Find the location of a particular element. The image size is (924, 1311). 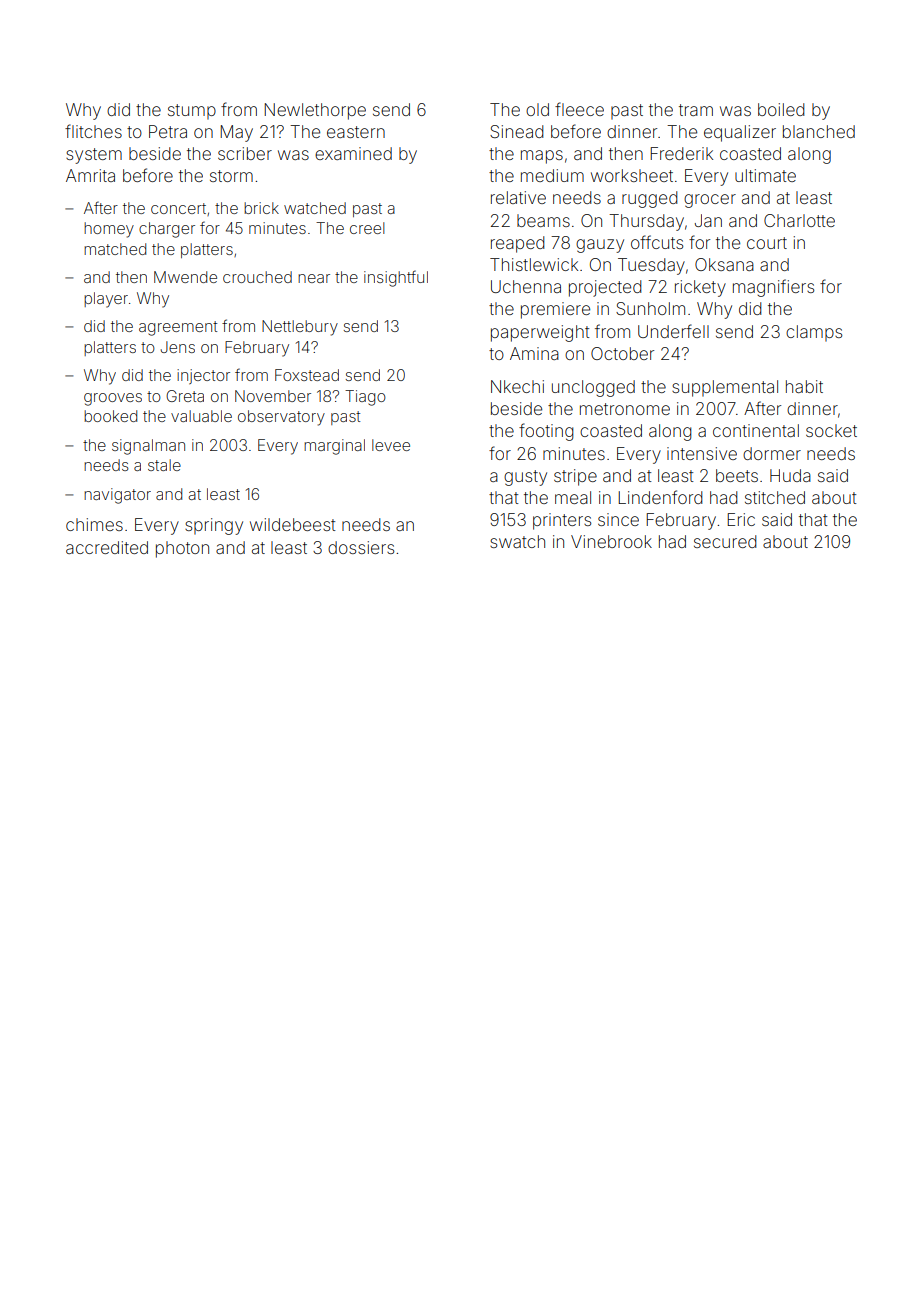

booked is located at coordinates (110, 416).
